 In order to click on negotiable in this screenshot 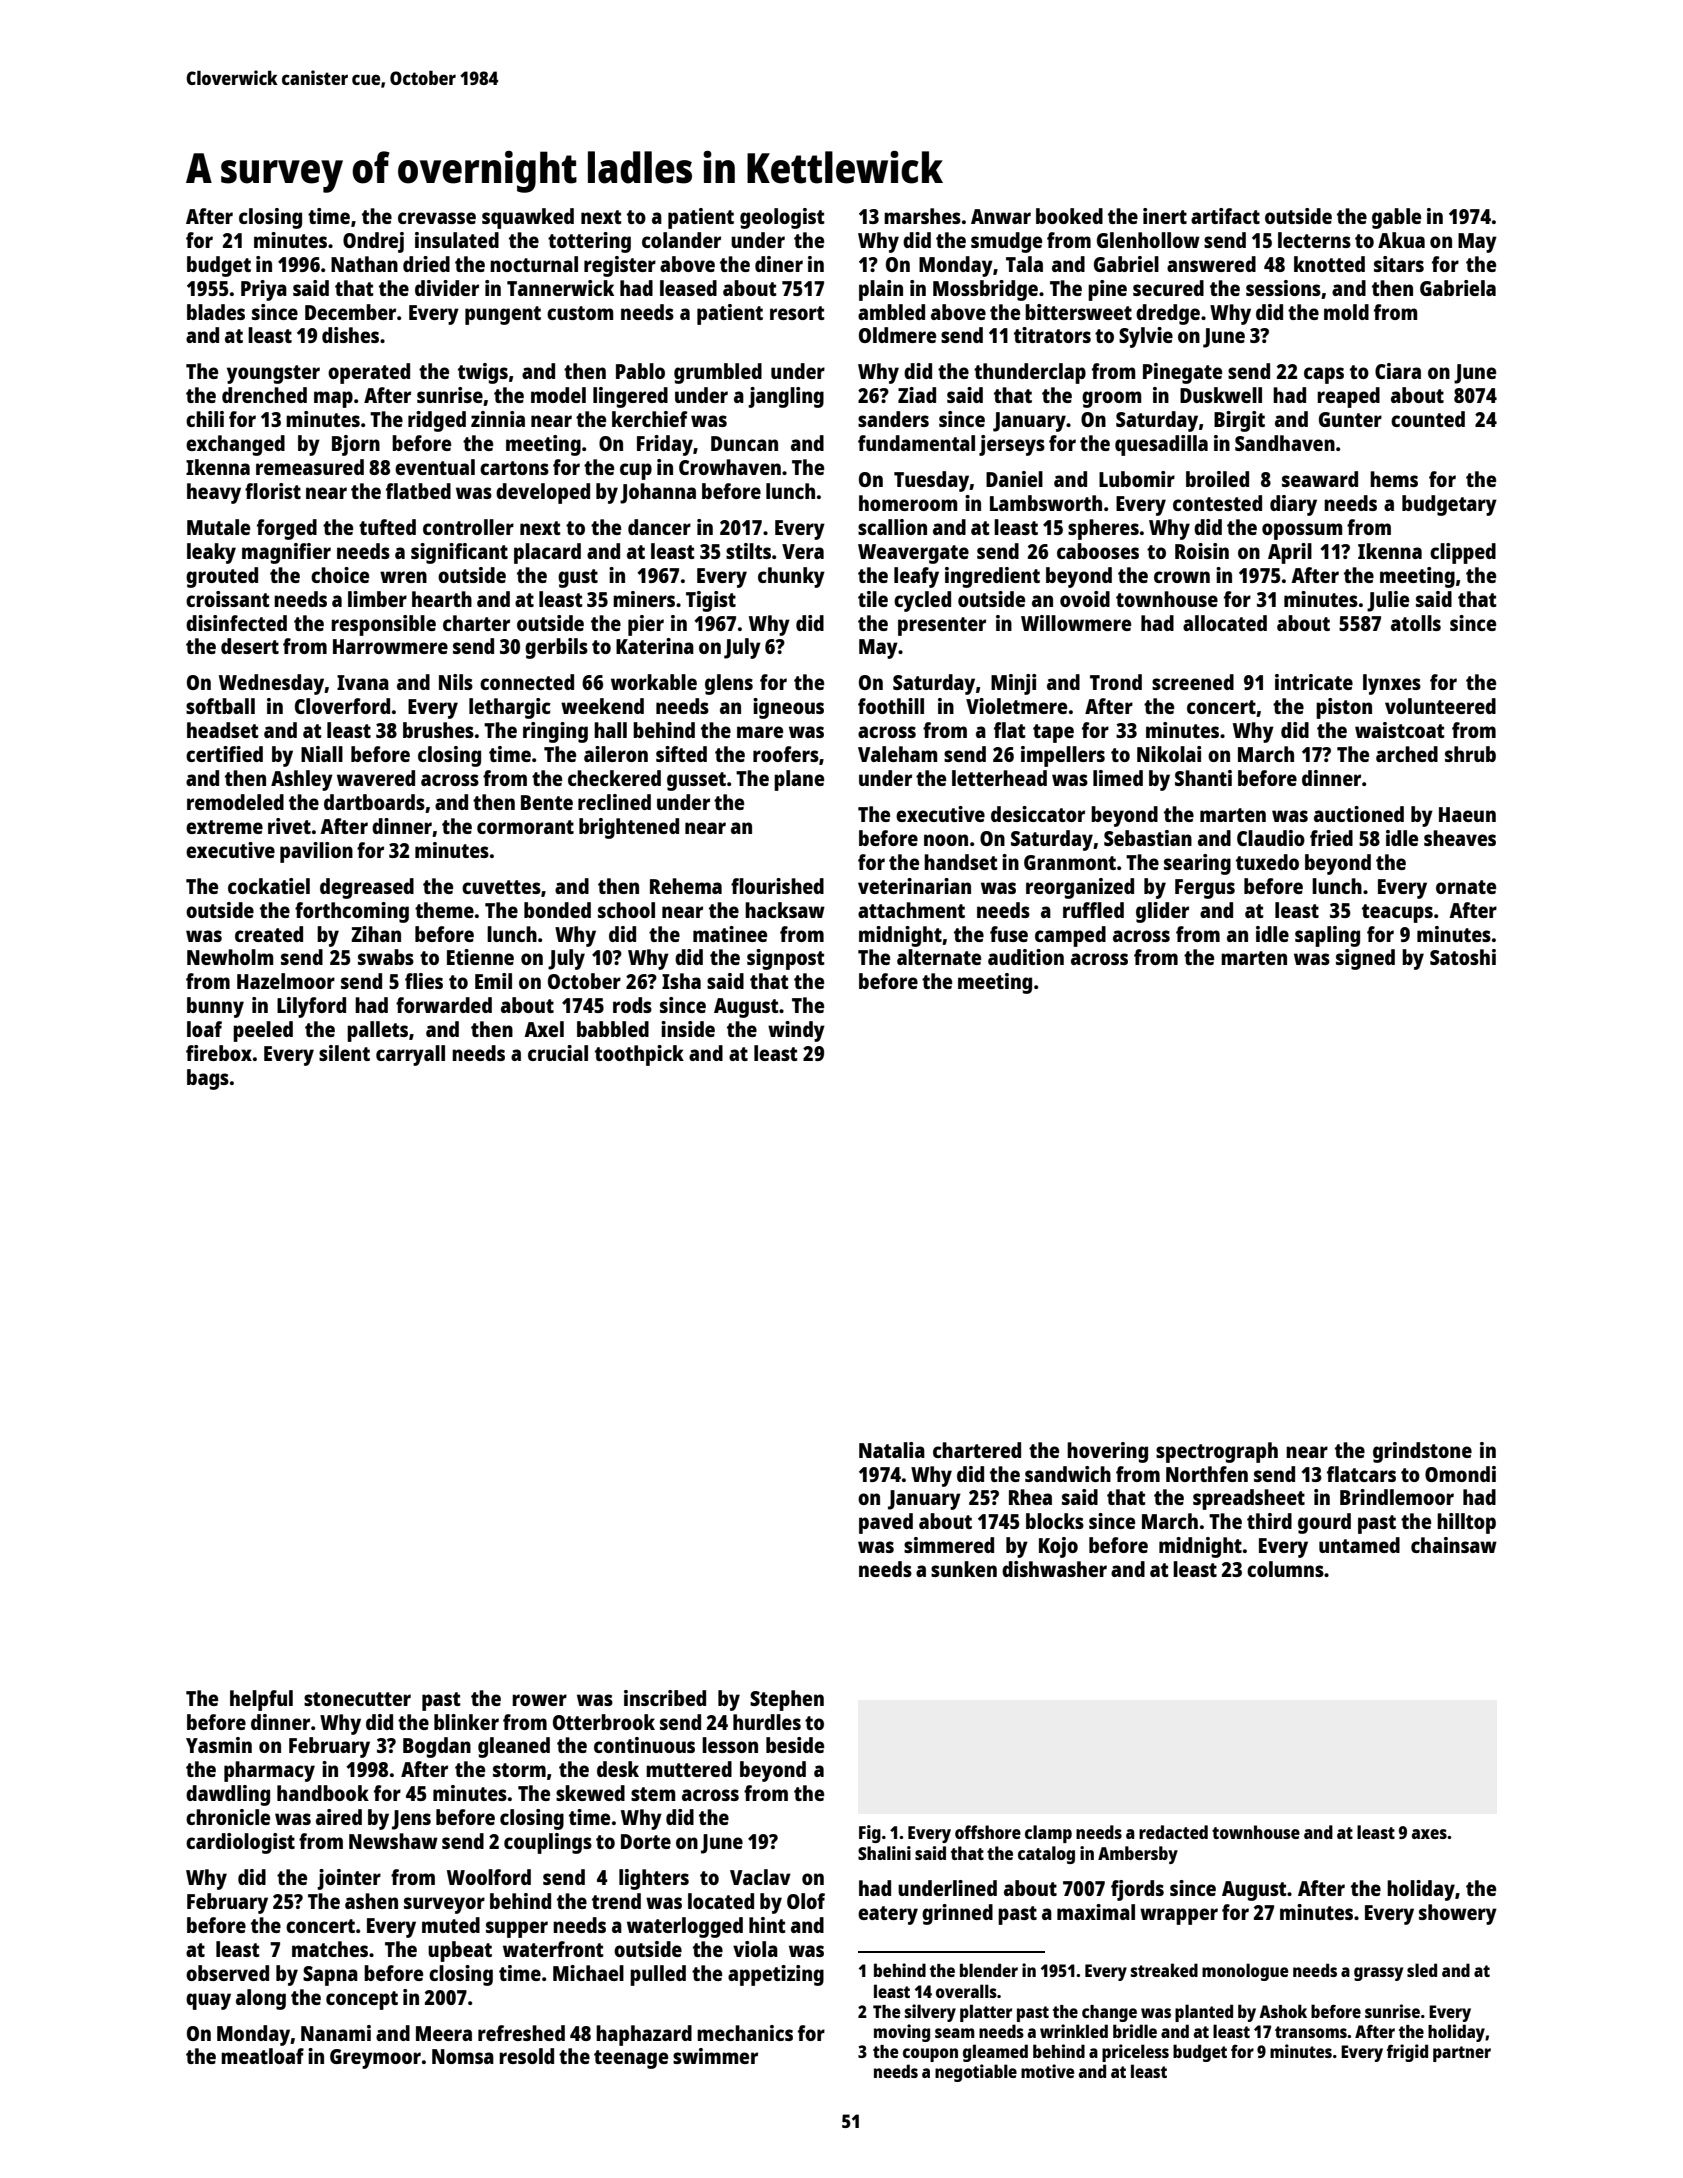, I will do `click(976, 2073)`.
